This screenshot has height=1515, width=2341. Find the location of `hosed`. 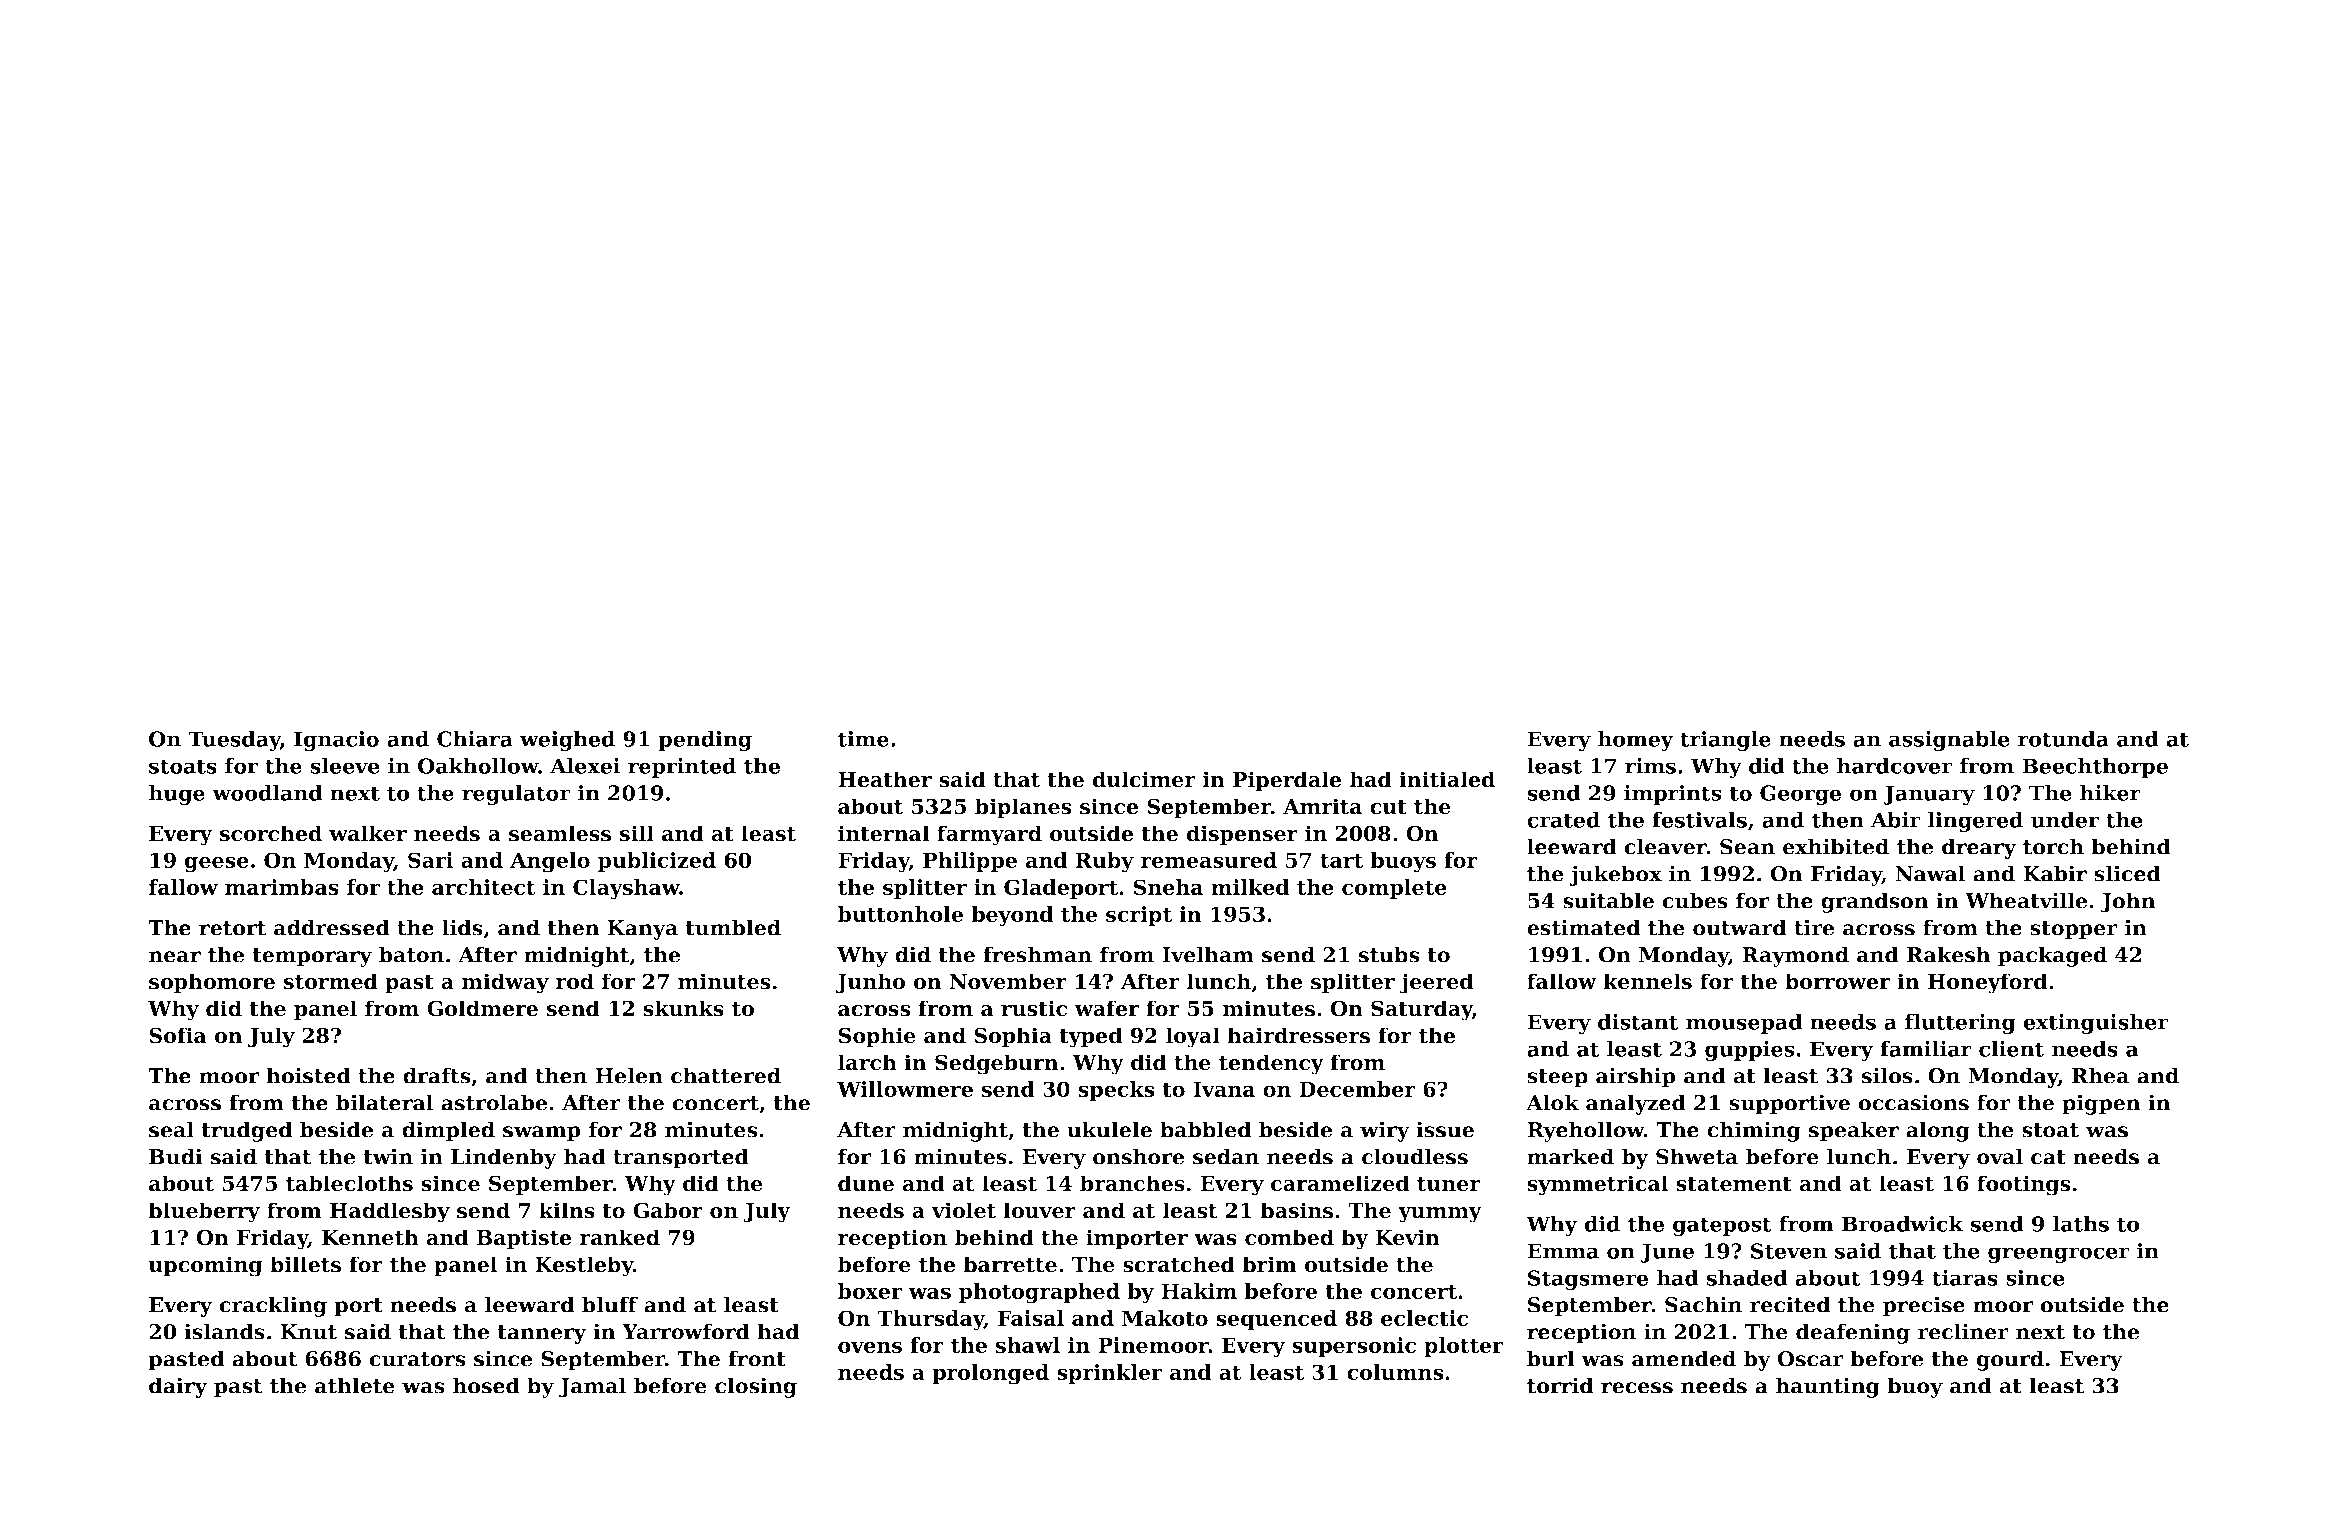

hosed is located at coordinates (486, 1385).
